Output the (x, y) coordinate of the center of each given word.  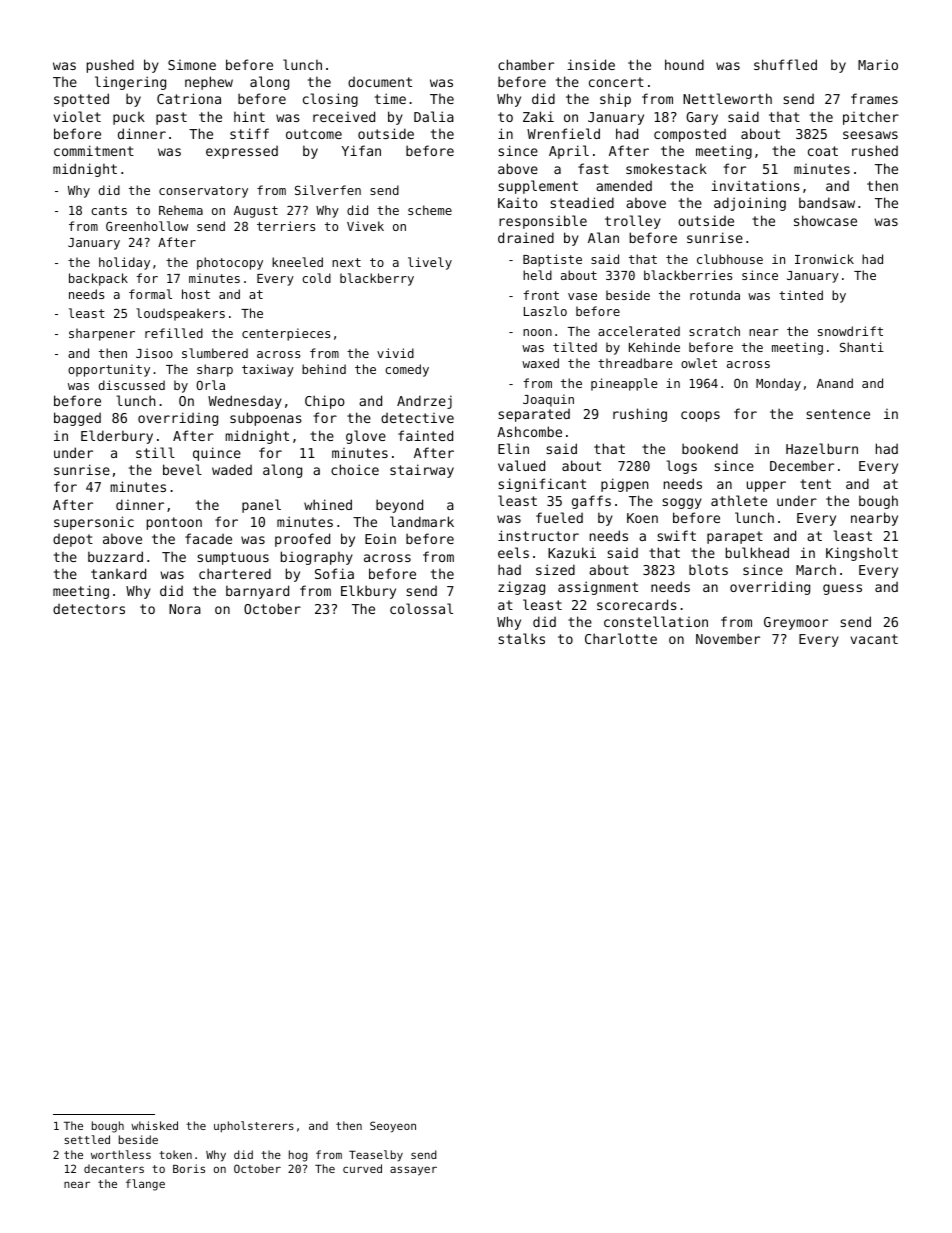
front (541, 295)
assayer (413, 1171)
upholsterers (254, 1127)
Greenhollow (147, 226)
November (728, 638)
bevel (182, 469)
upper (766, 486)
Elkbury (368, 592)
